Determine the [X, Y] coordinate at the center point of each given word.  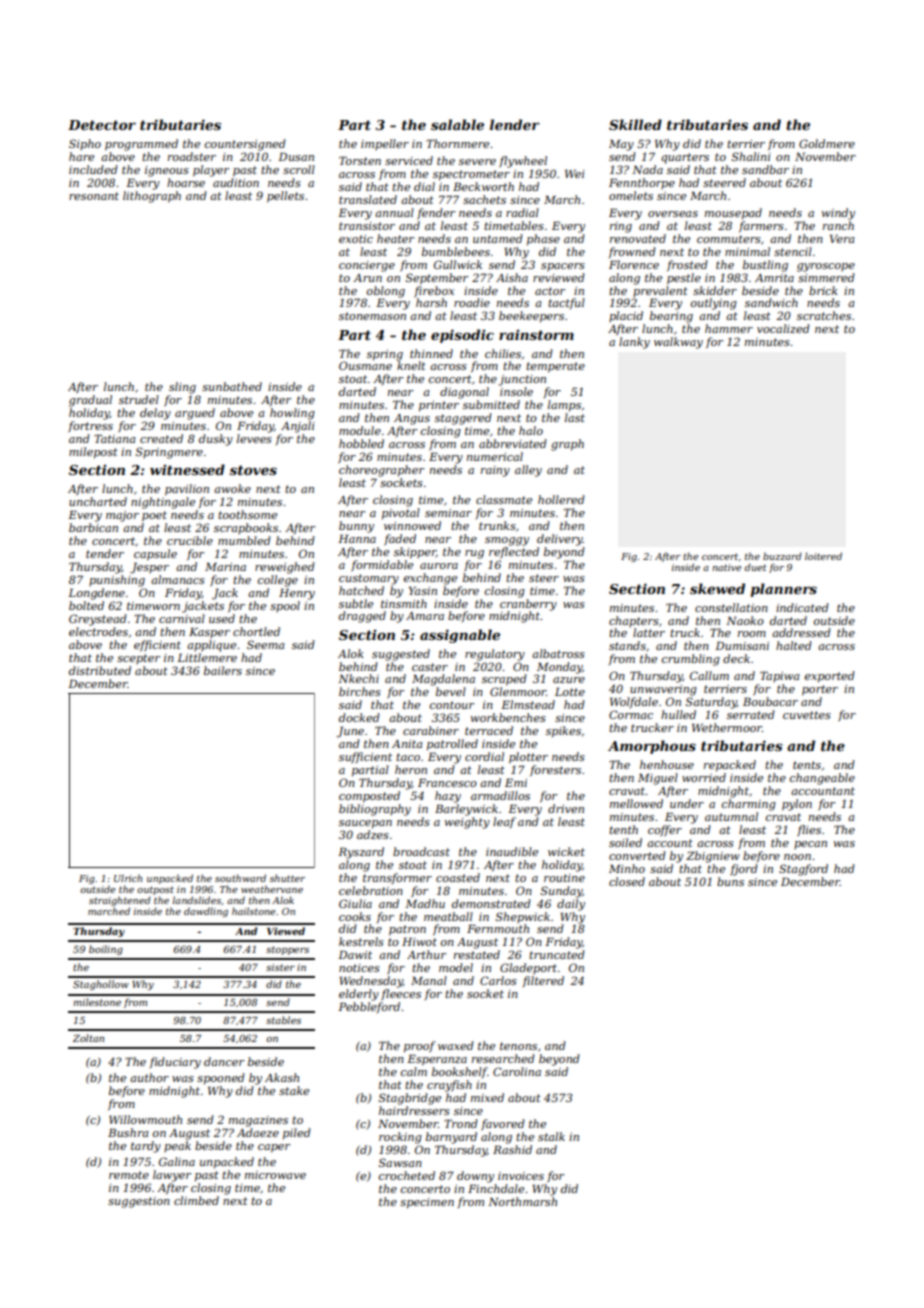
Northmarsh [522, 1201]
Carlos [498, 980]
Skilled [635, 124]
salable [457, 124]
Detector [102, 125]
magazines [258, 1121]
